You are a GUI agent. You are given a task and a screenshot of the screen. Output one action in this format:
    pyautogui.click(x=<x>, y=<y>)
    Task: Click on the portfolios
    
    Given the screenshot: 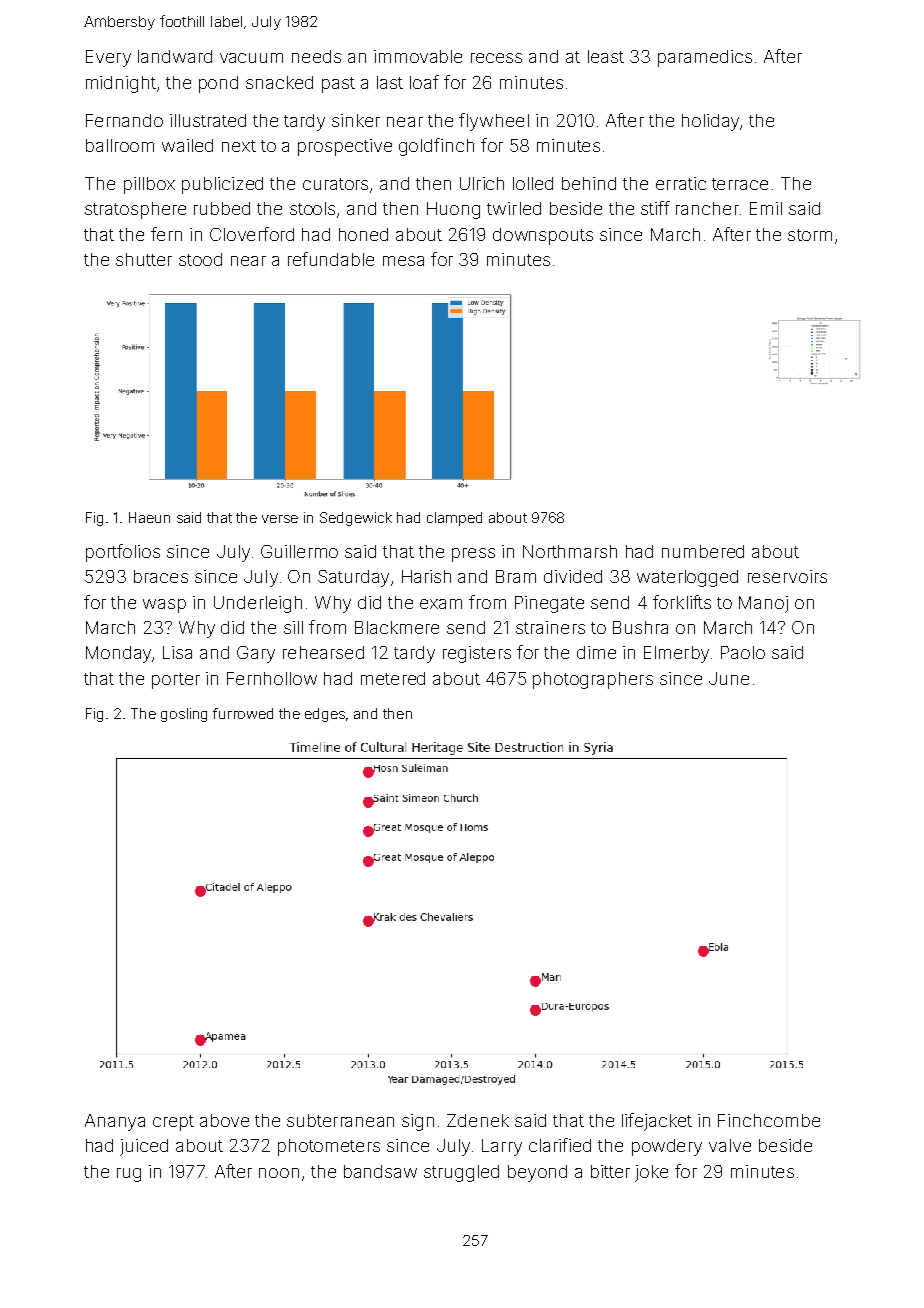 What is the action you would take?
    pyautogui.click(x=123, y=553)
